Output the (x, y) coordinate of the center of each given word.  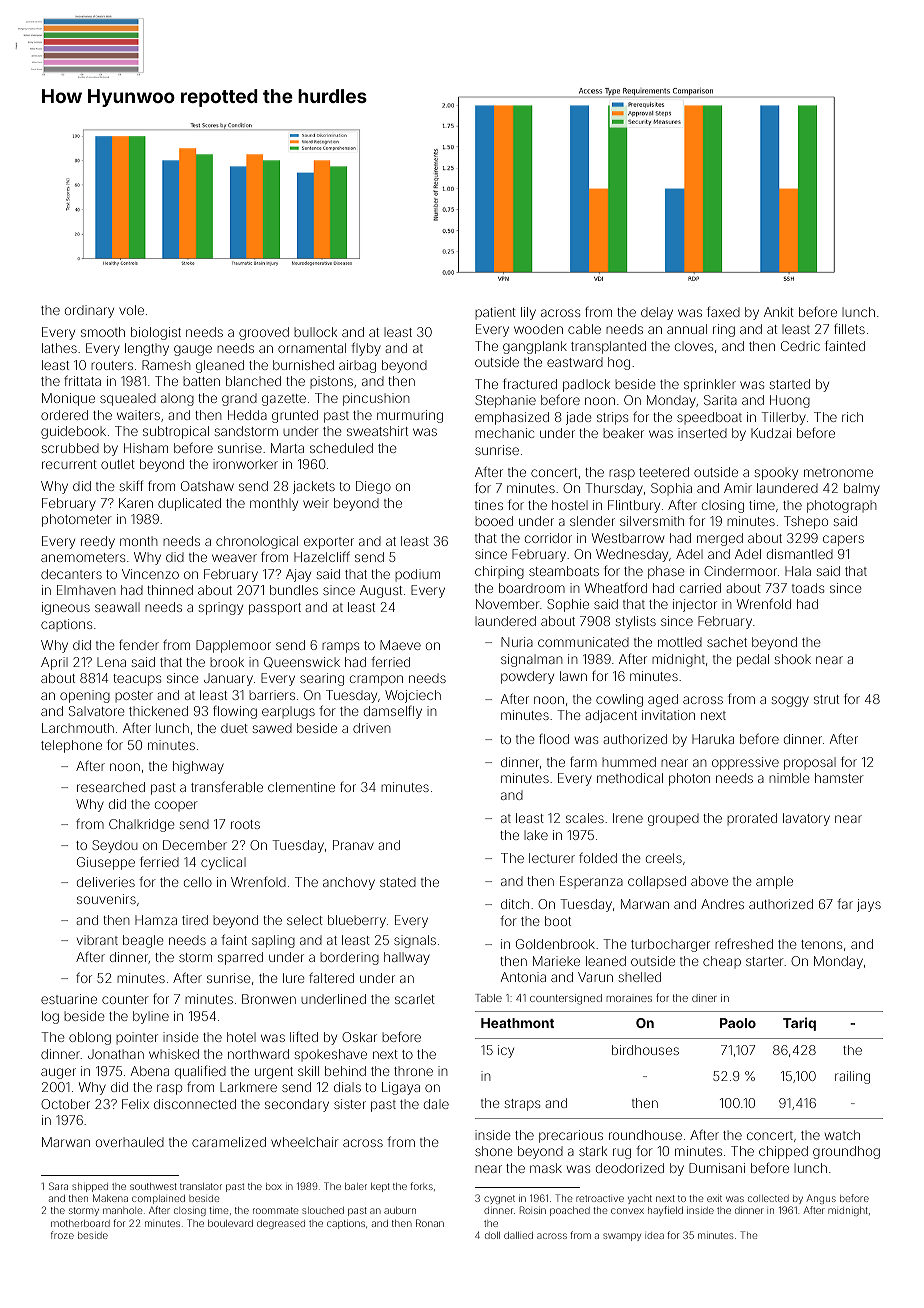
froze (62, 1235)
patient (495, 313)
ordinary (89, 311)
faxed (723, 311)
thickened (158, 711)
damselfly (393, 712)
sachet (727, 642)
